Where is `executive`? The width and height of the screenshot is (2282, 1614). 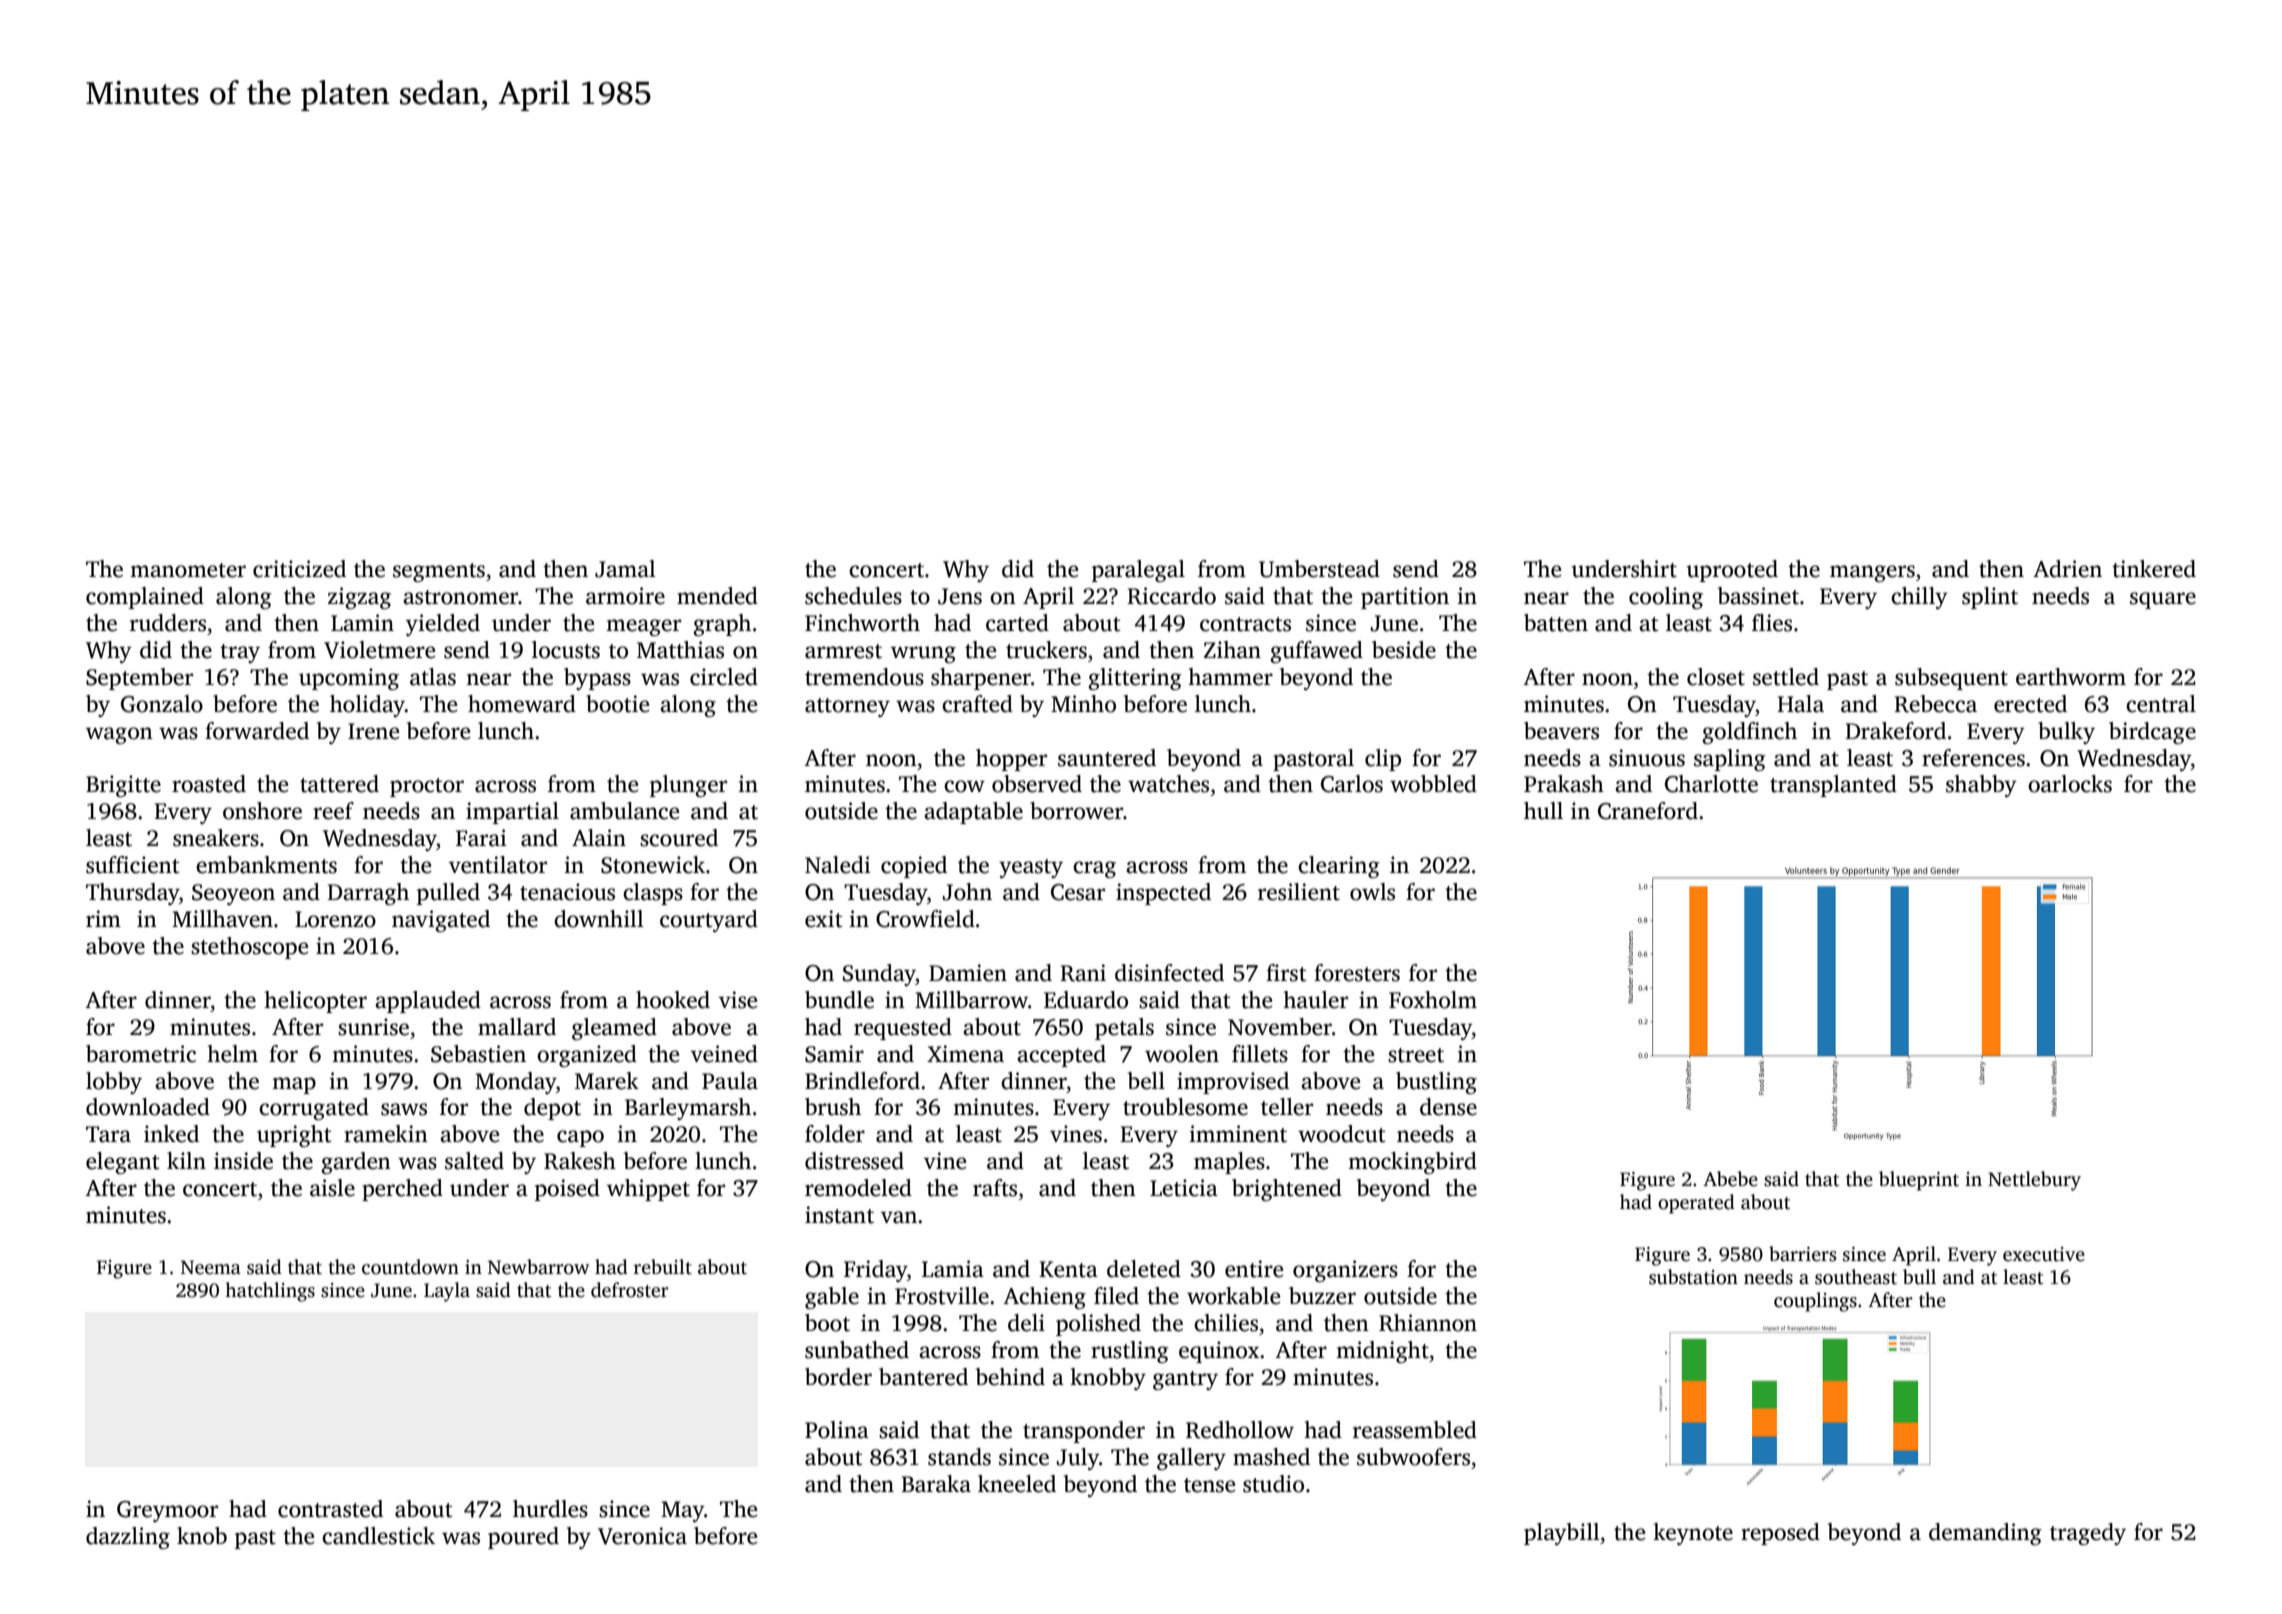 executive is located at coordinates (2044, 1254).
